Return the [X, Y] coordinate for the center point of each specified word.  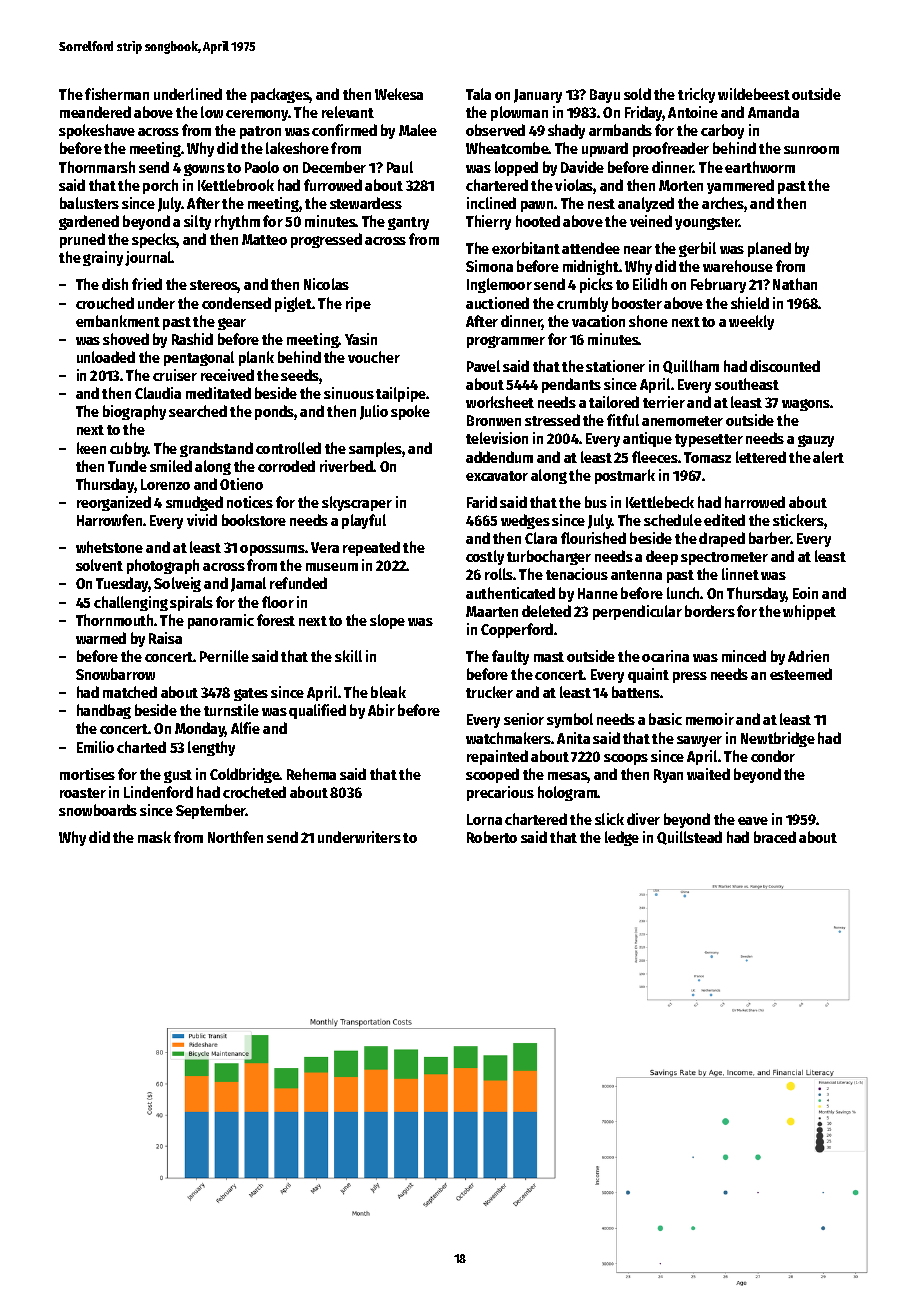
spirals [191, 603]
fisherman [117, 94]
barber [770, 538]
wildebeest [754, 94]
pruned [82, 240]
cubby [129, 449]
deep [662, 557]
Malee [418, 130]
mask [154, 837]
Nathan [795, 284]
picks [596, 285]
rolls [499, 574]
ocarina [665, 656]
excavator [497, 476]
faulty [510, 657]
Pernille [224, 656]
